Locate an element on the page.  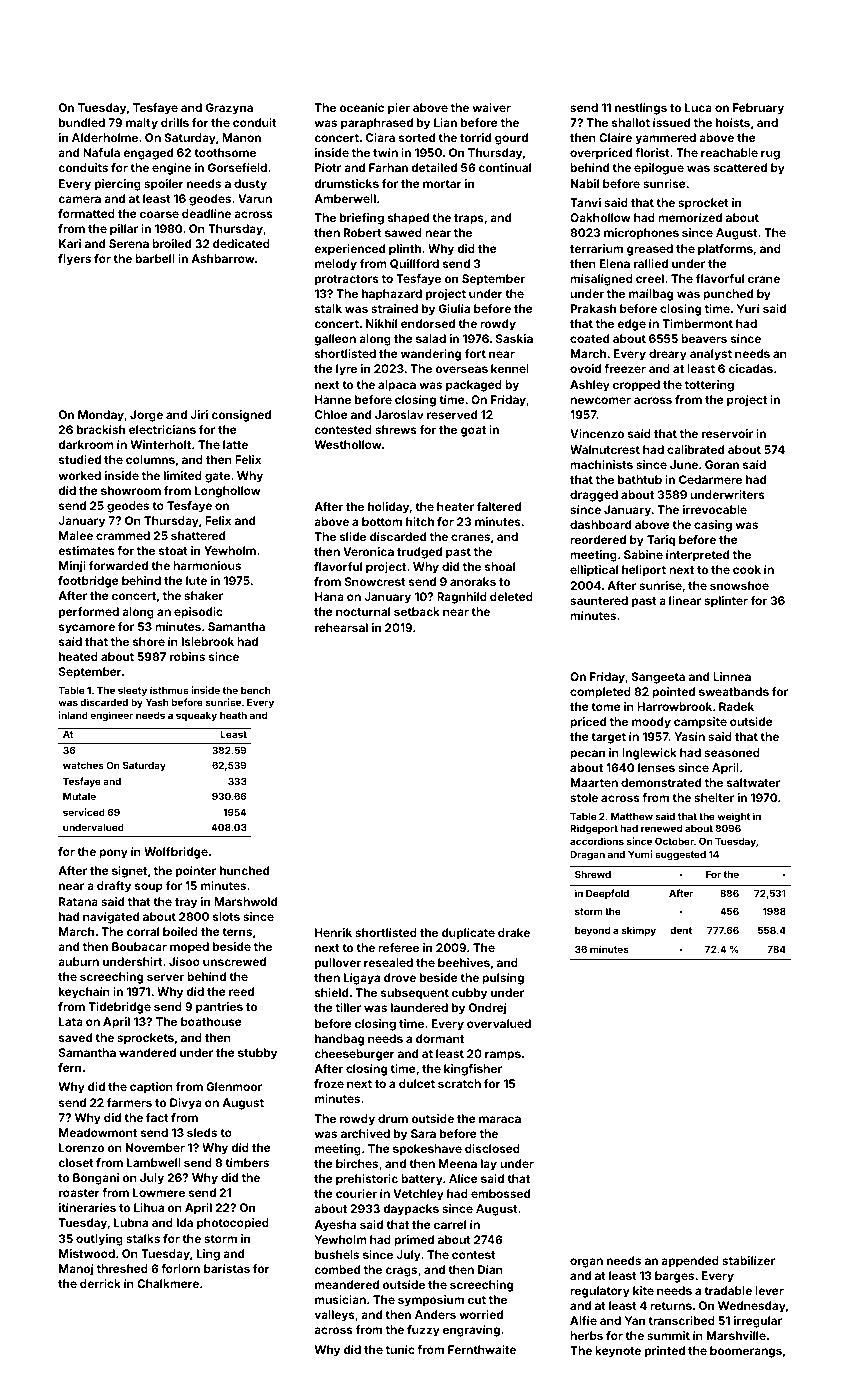
Tariq is located at coordinates (661, 541).
